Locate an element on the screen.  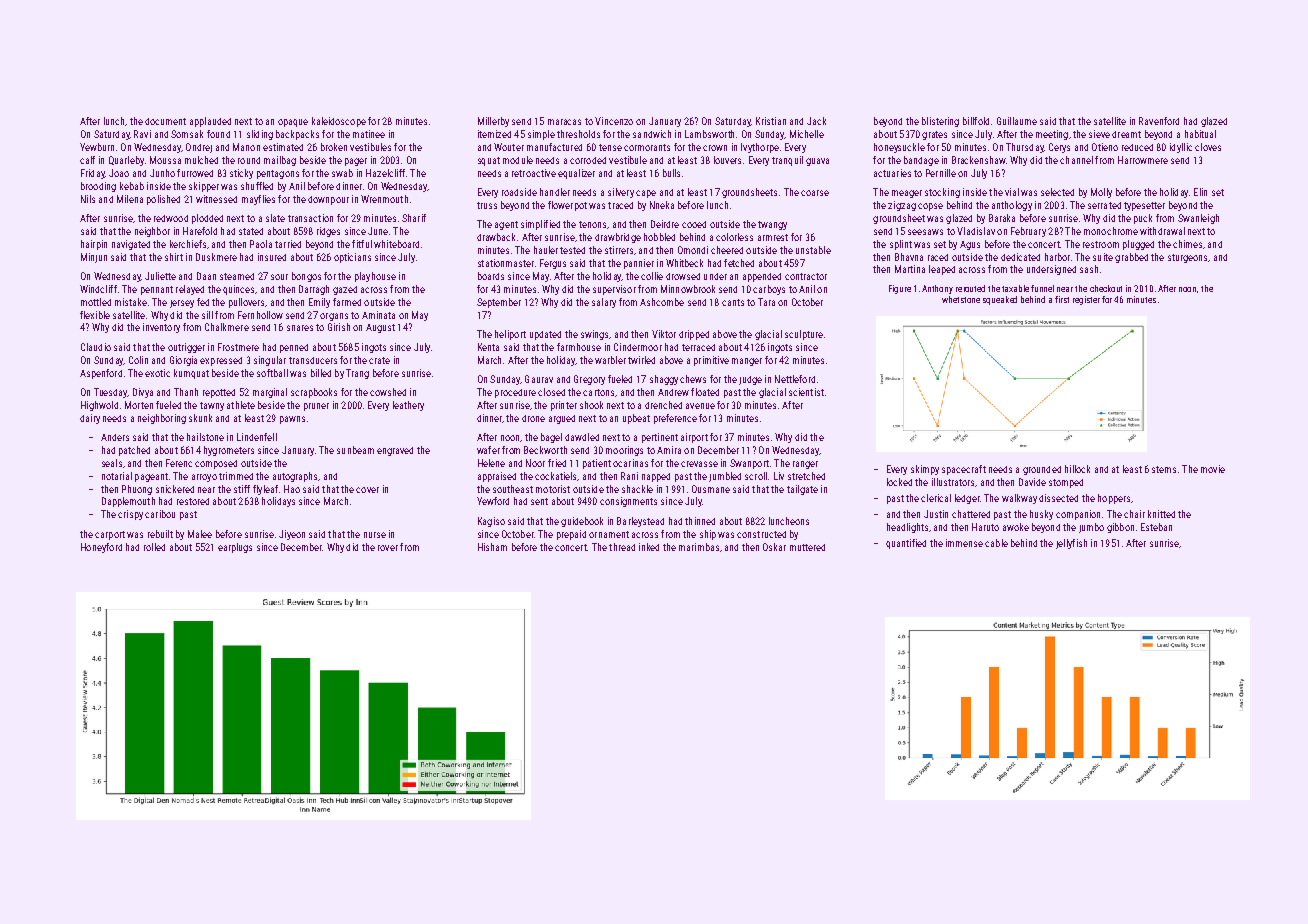
tense is located at coordinates (610, 147).
